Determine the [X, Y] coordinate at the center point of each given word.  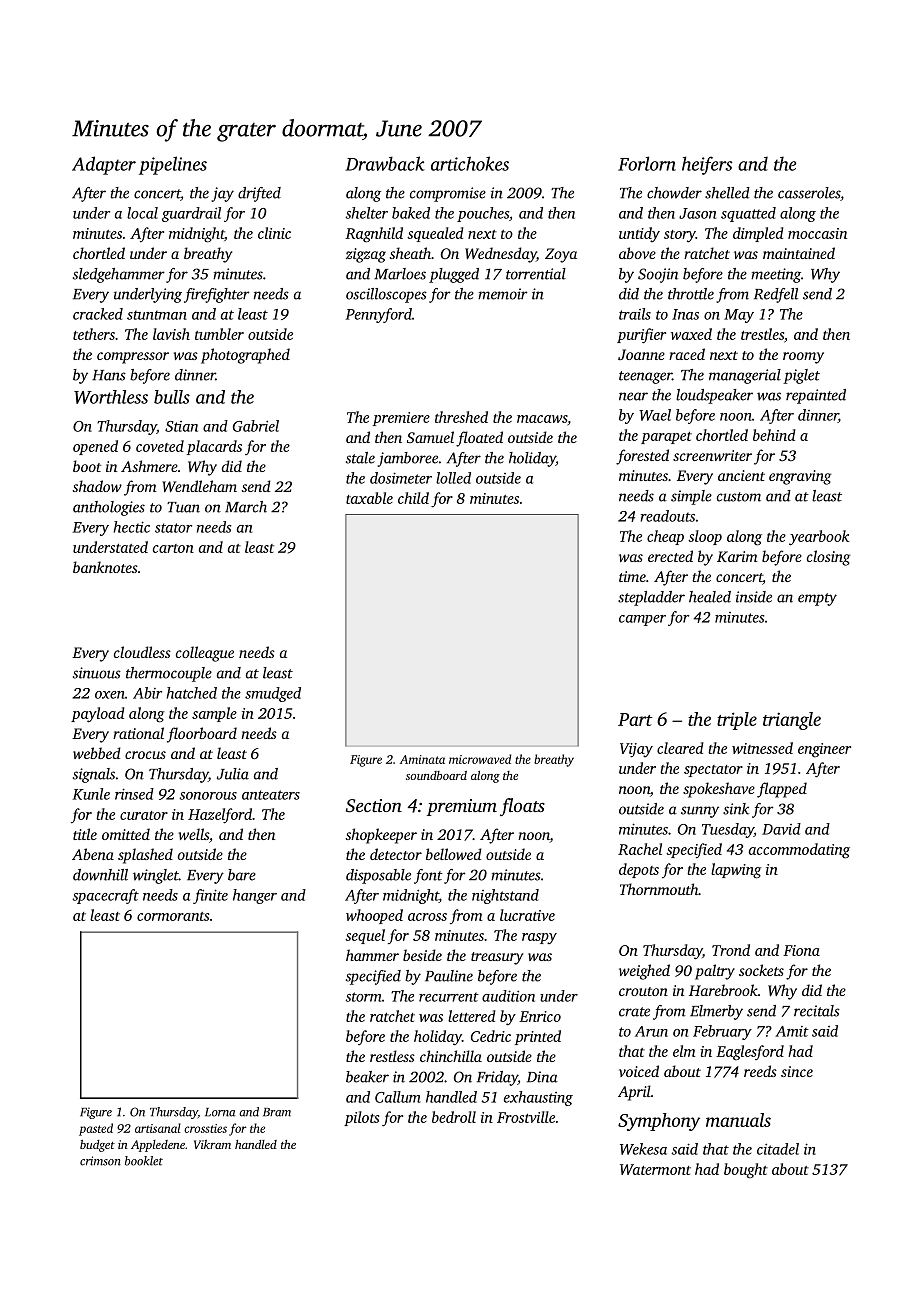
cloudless [142, 652]
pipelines [173, 165]
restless [392, 1056]
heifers [707, 165]
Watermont [655, 1169]
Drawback [385, 163]
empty [817, 599]
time [632, 576]
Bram [277, 1112]
